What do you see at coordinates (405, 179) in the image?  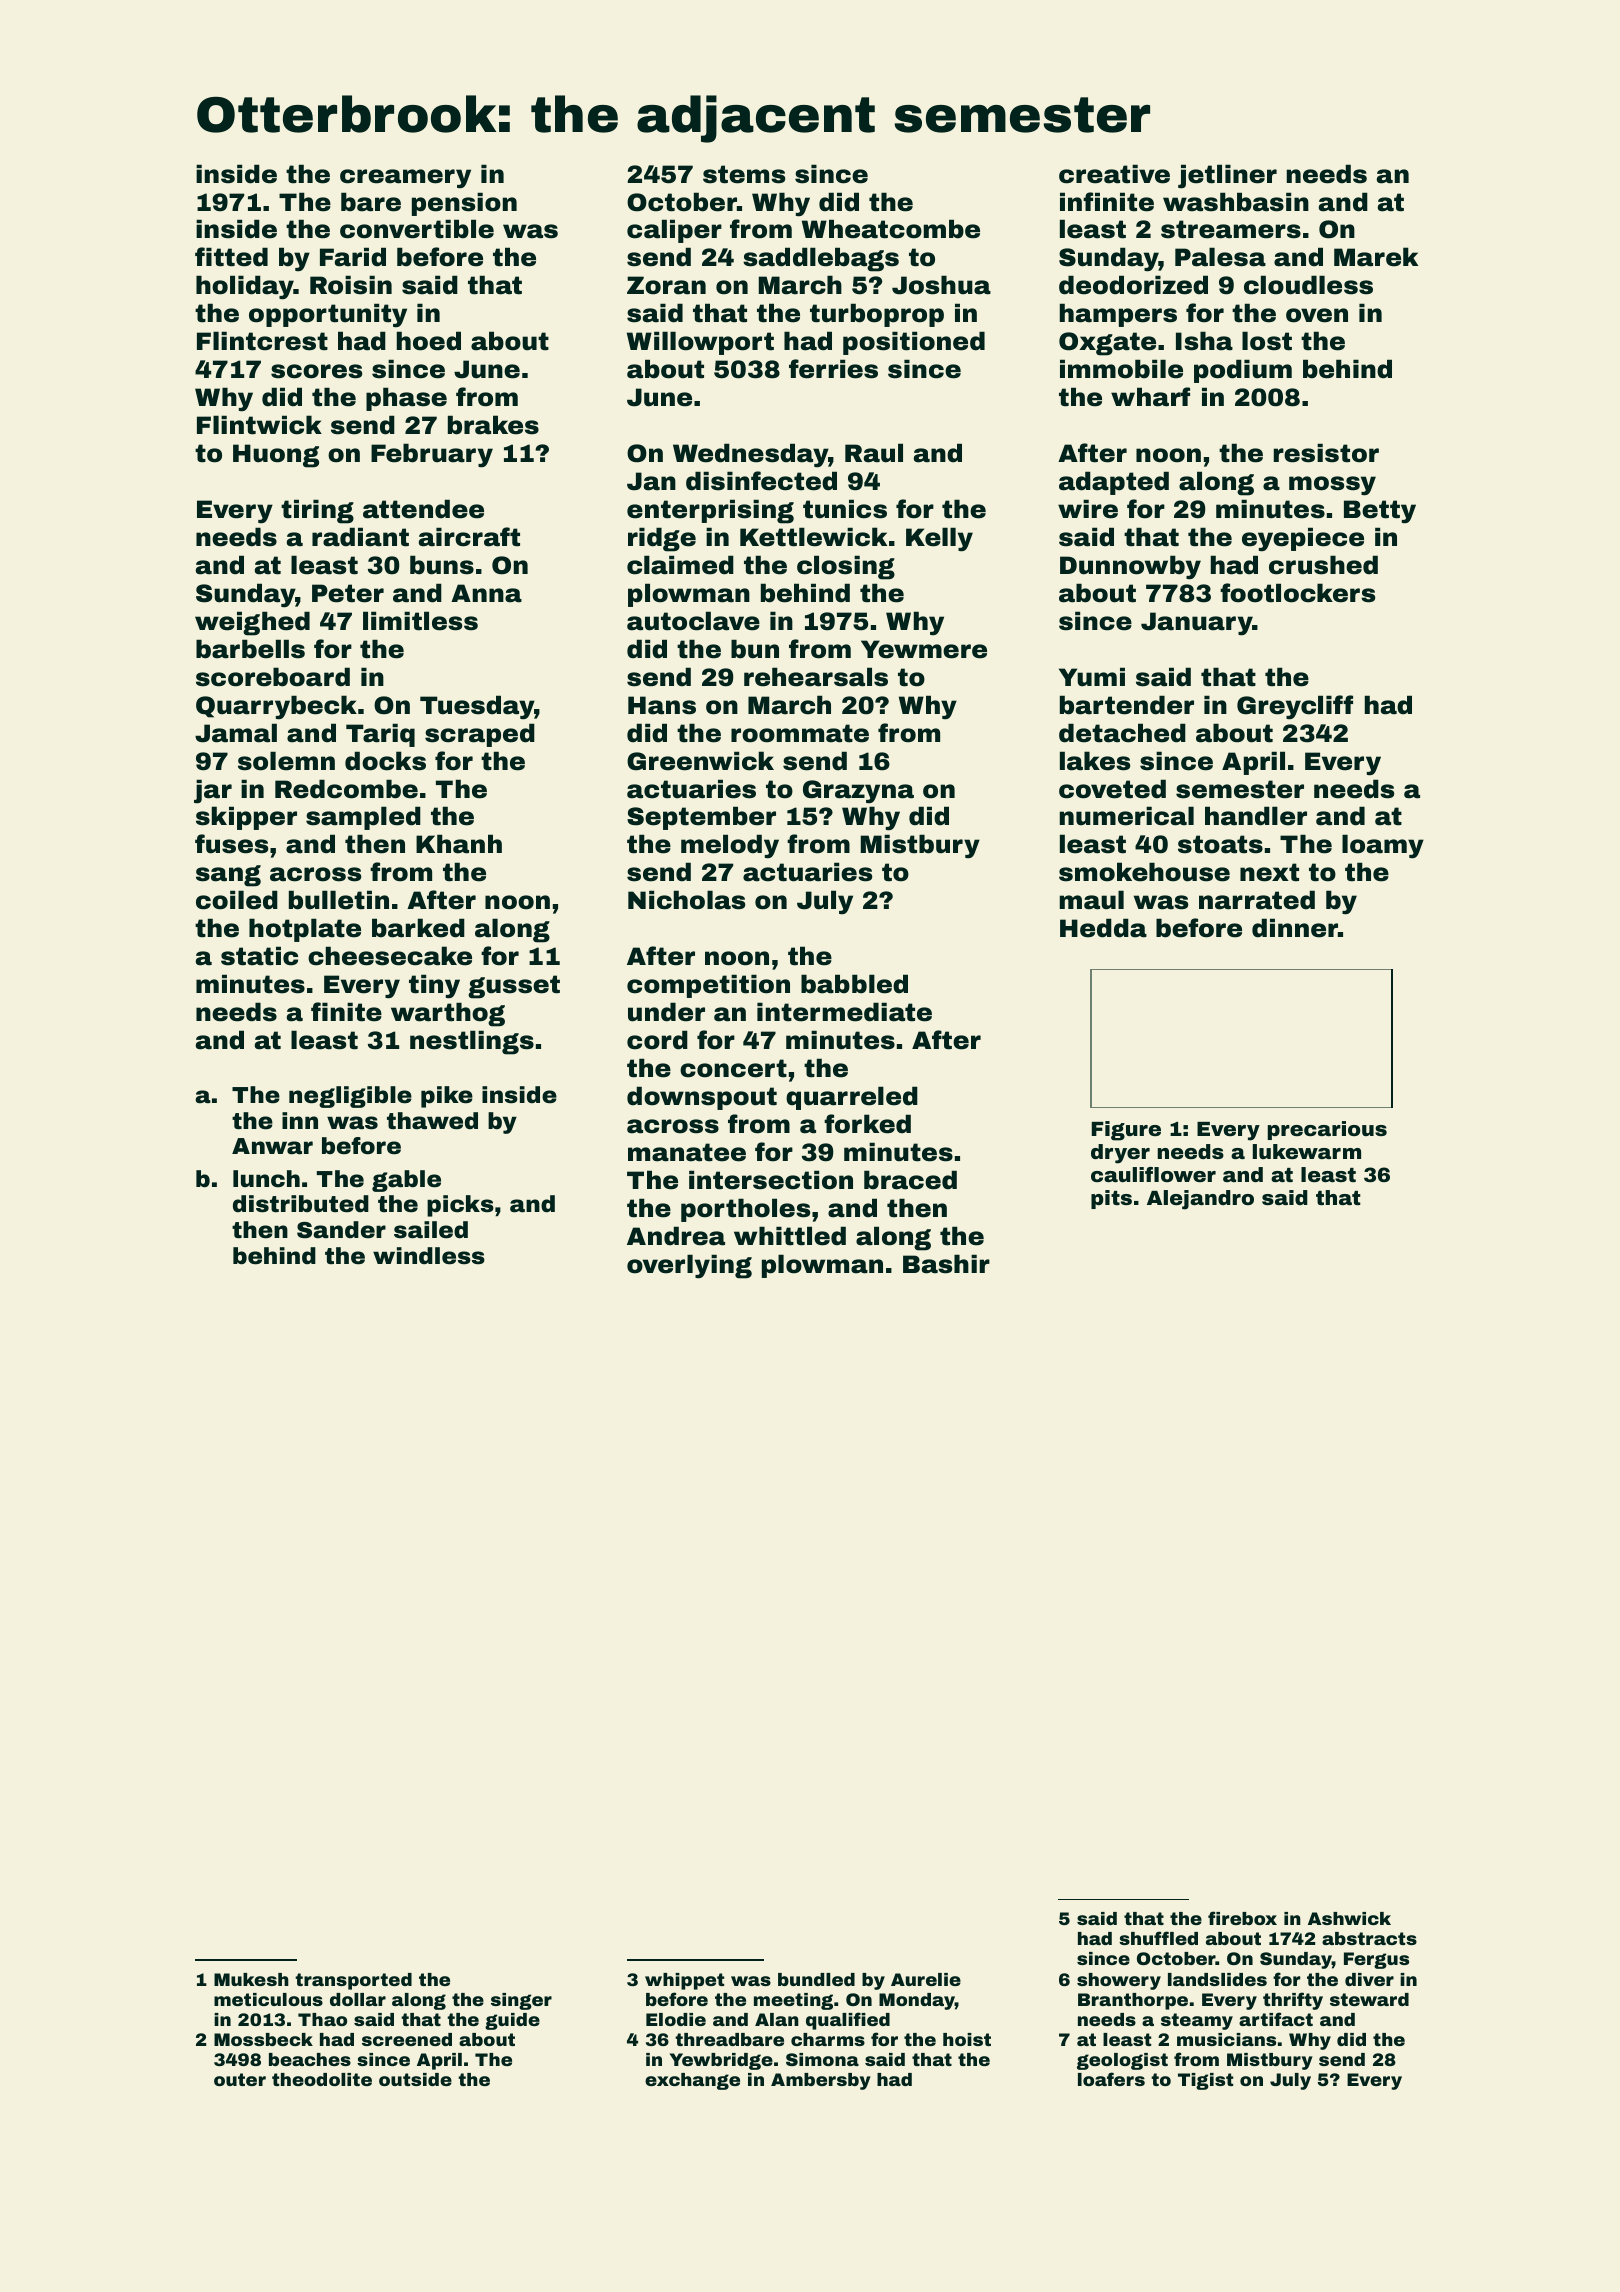 I see `creamery` at bounding box center [405, 179].
